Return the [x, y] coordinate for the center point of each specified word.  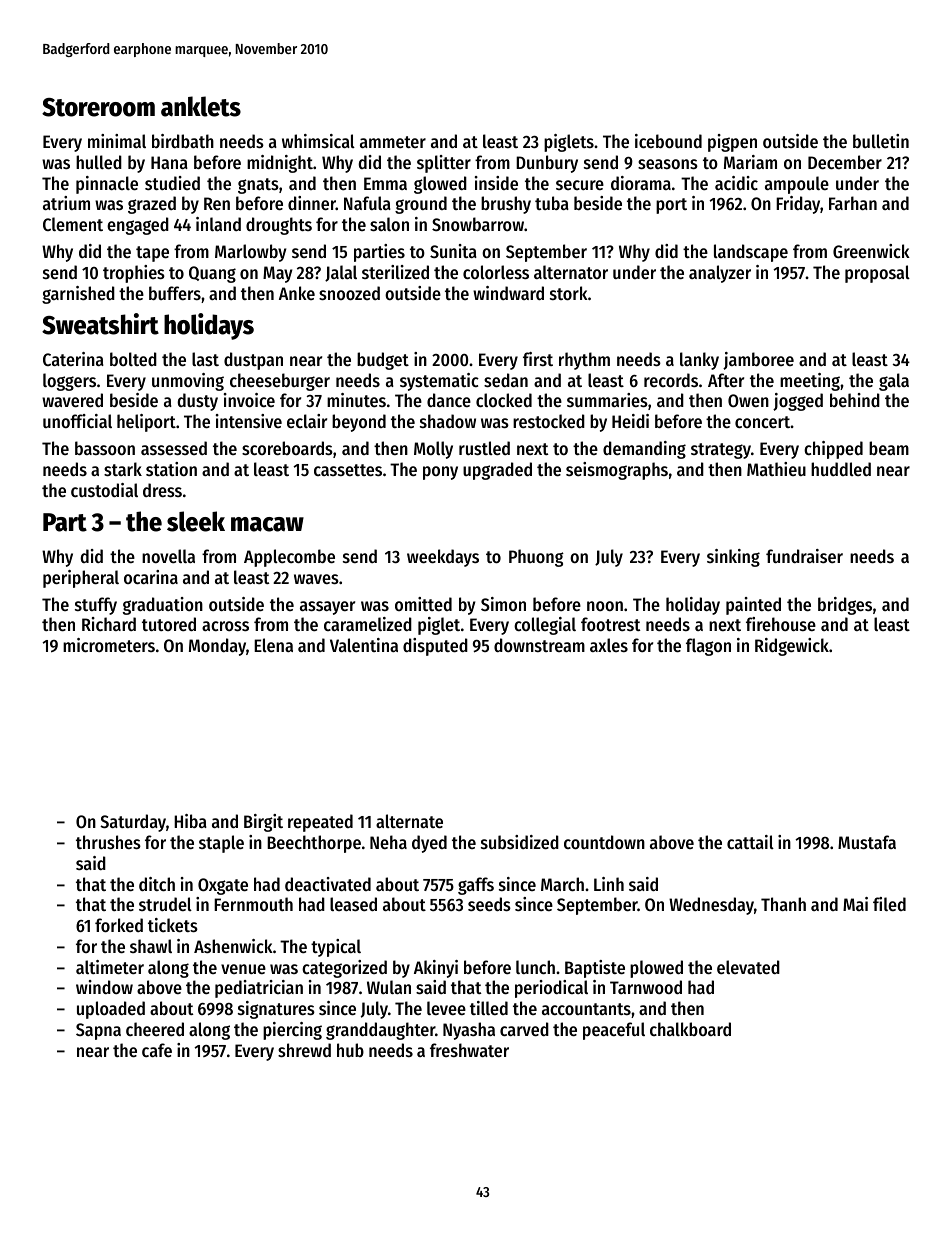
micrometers [109, 645]
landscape [751, 253]
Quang [212, 274]
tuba [552, 203]
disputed [435, 647]
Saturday [133, 823]
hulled [99, 162]
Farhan [853, 203]
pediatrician [259, 989]
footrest [610, 624]
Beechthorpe [314, 844]
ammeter [393, 142]
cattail [750, 842]
